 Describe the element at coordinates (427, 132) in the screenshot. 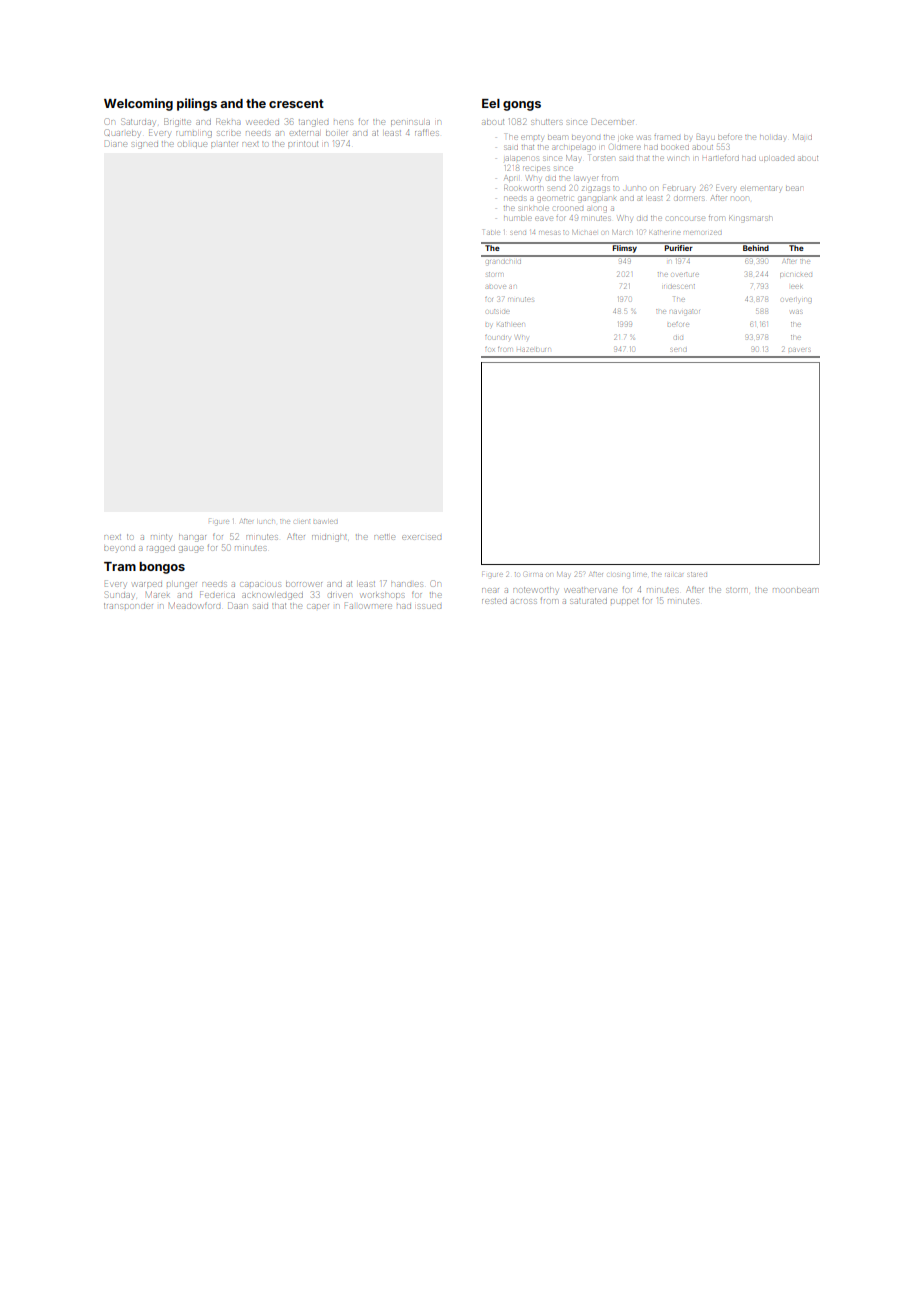

I see `raffles` at that location.
